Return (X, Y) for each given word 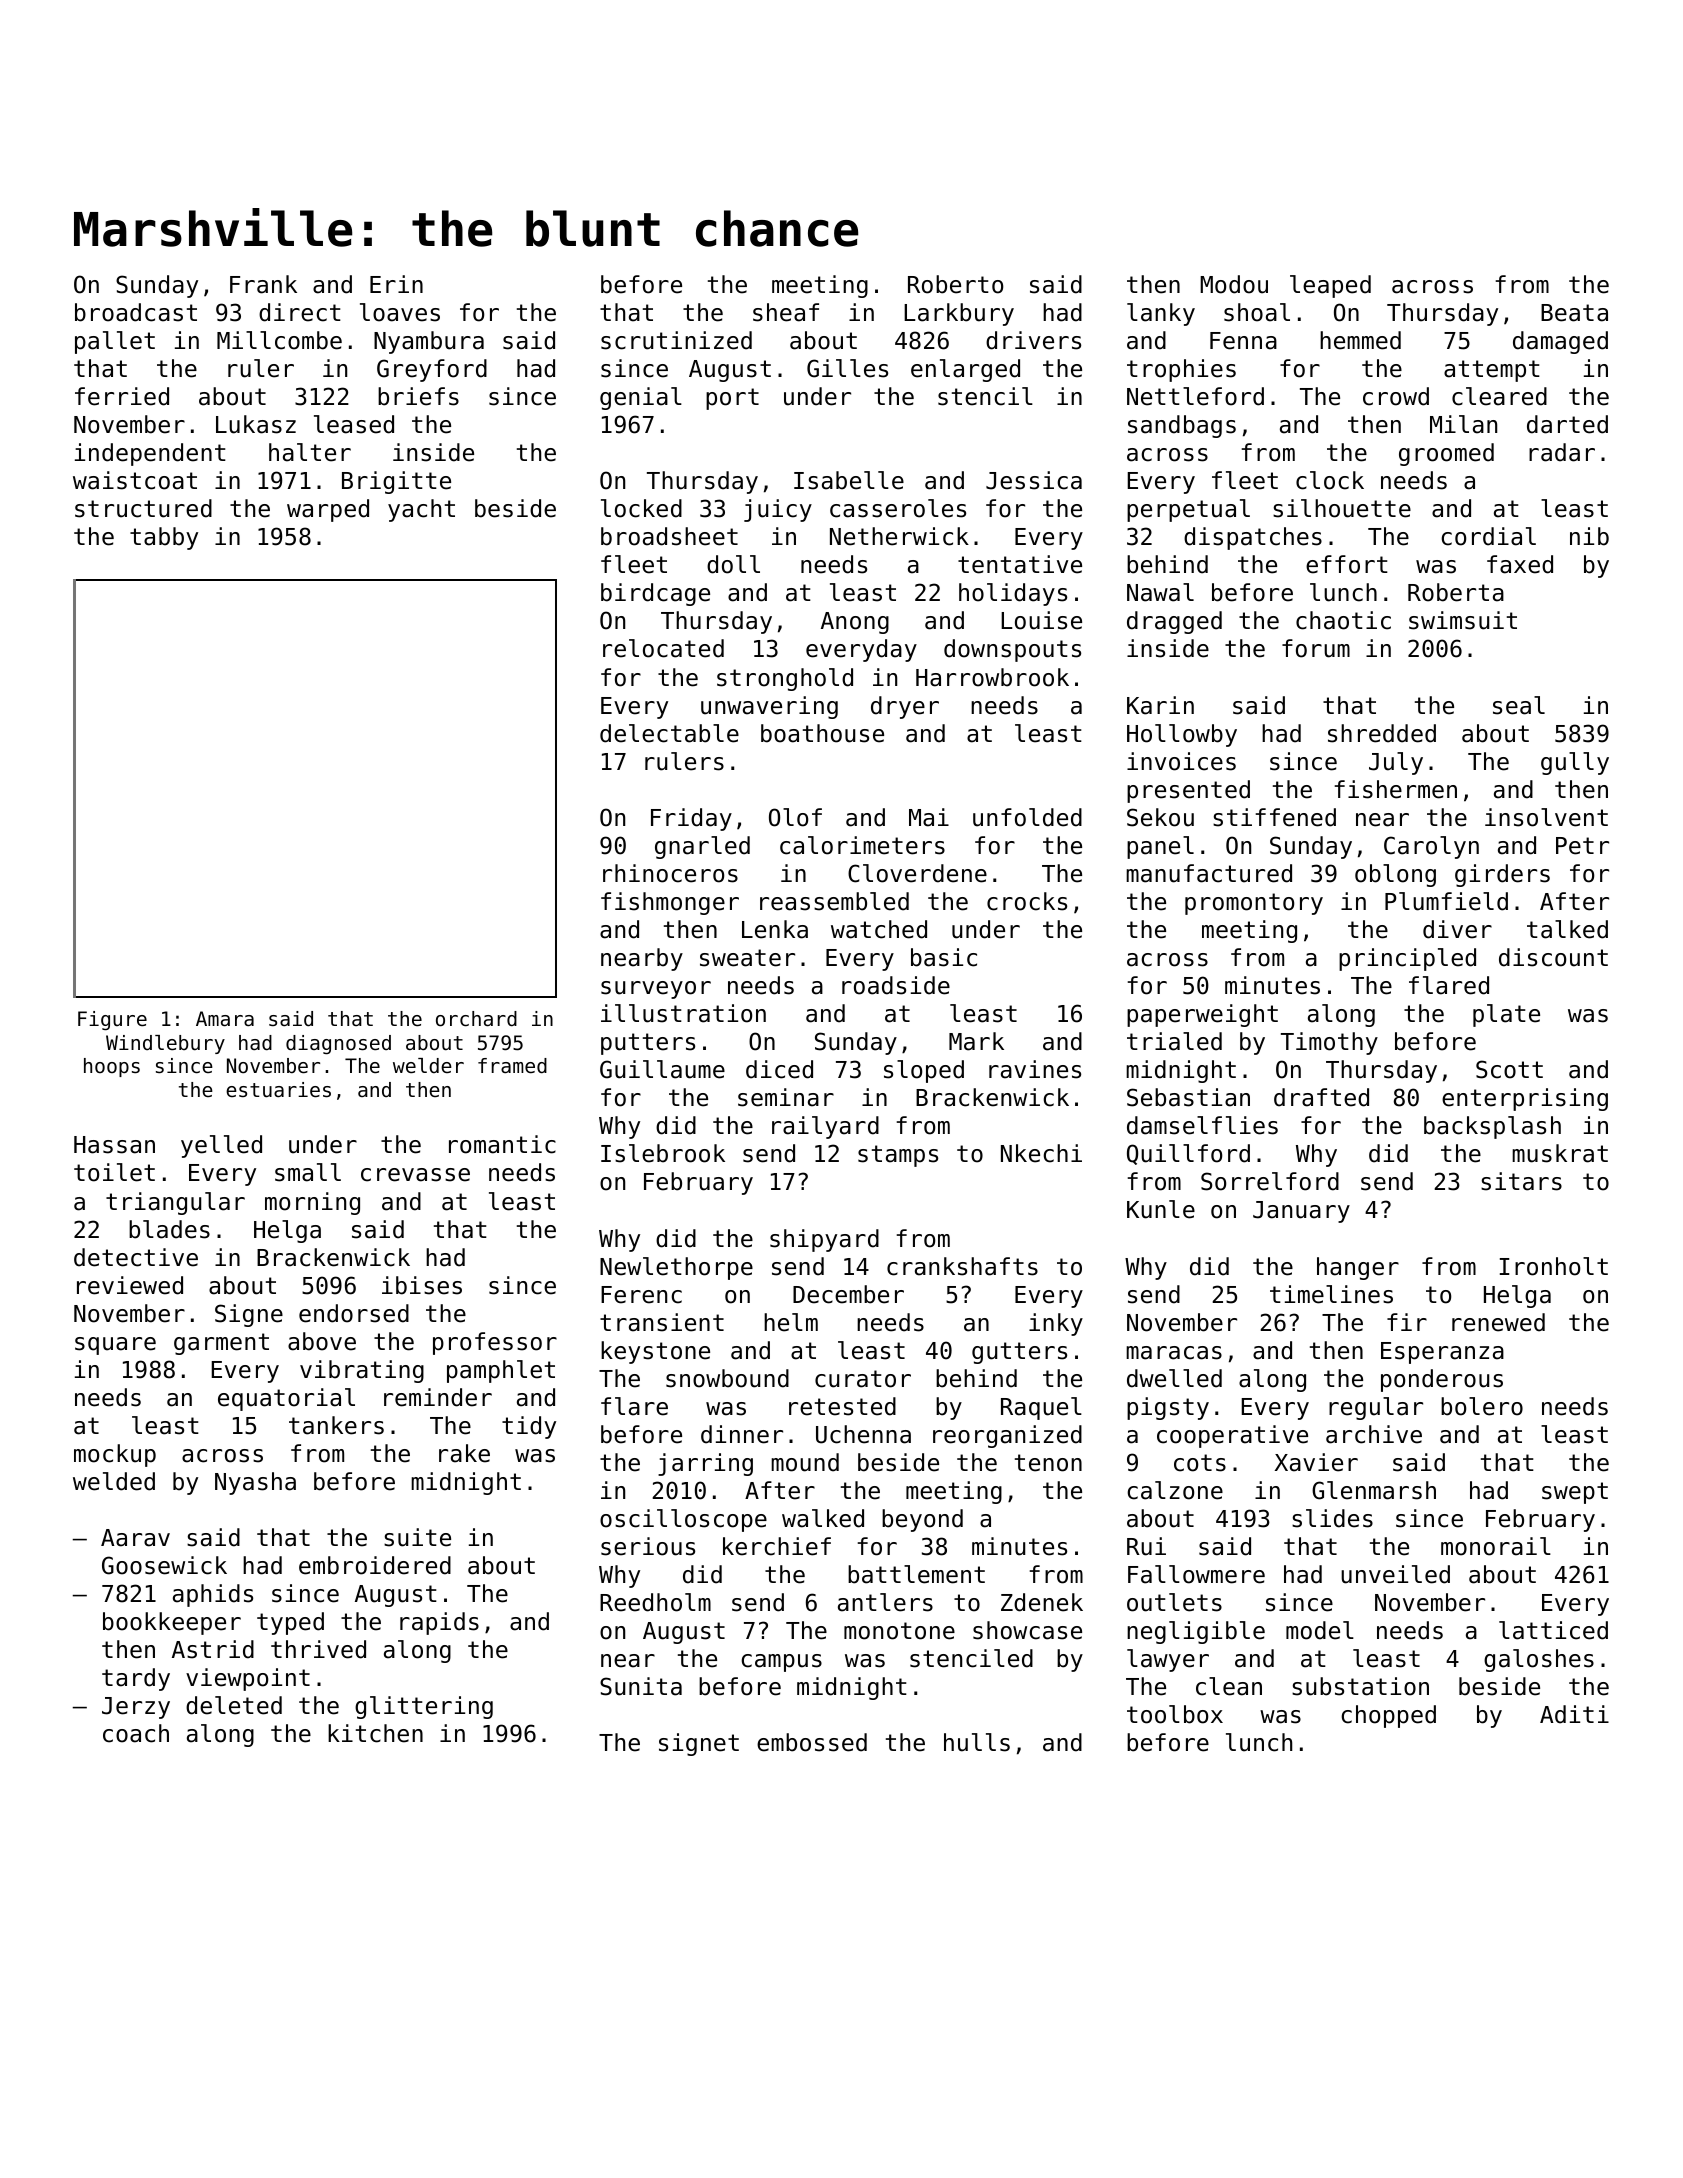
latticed (1553, 1630)
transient (662, 1322)
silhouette (1342, 508)
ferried (122, 396)
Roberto (955, 284)
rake (464, 1453)
